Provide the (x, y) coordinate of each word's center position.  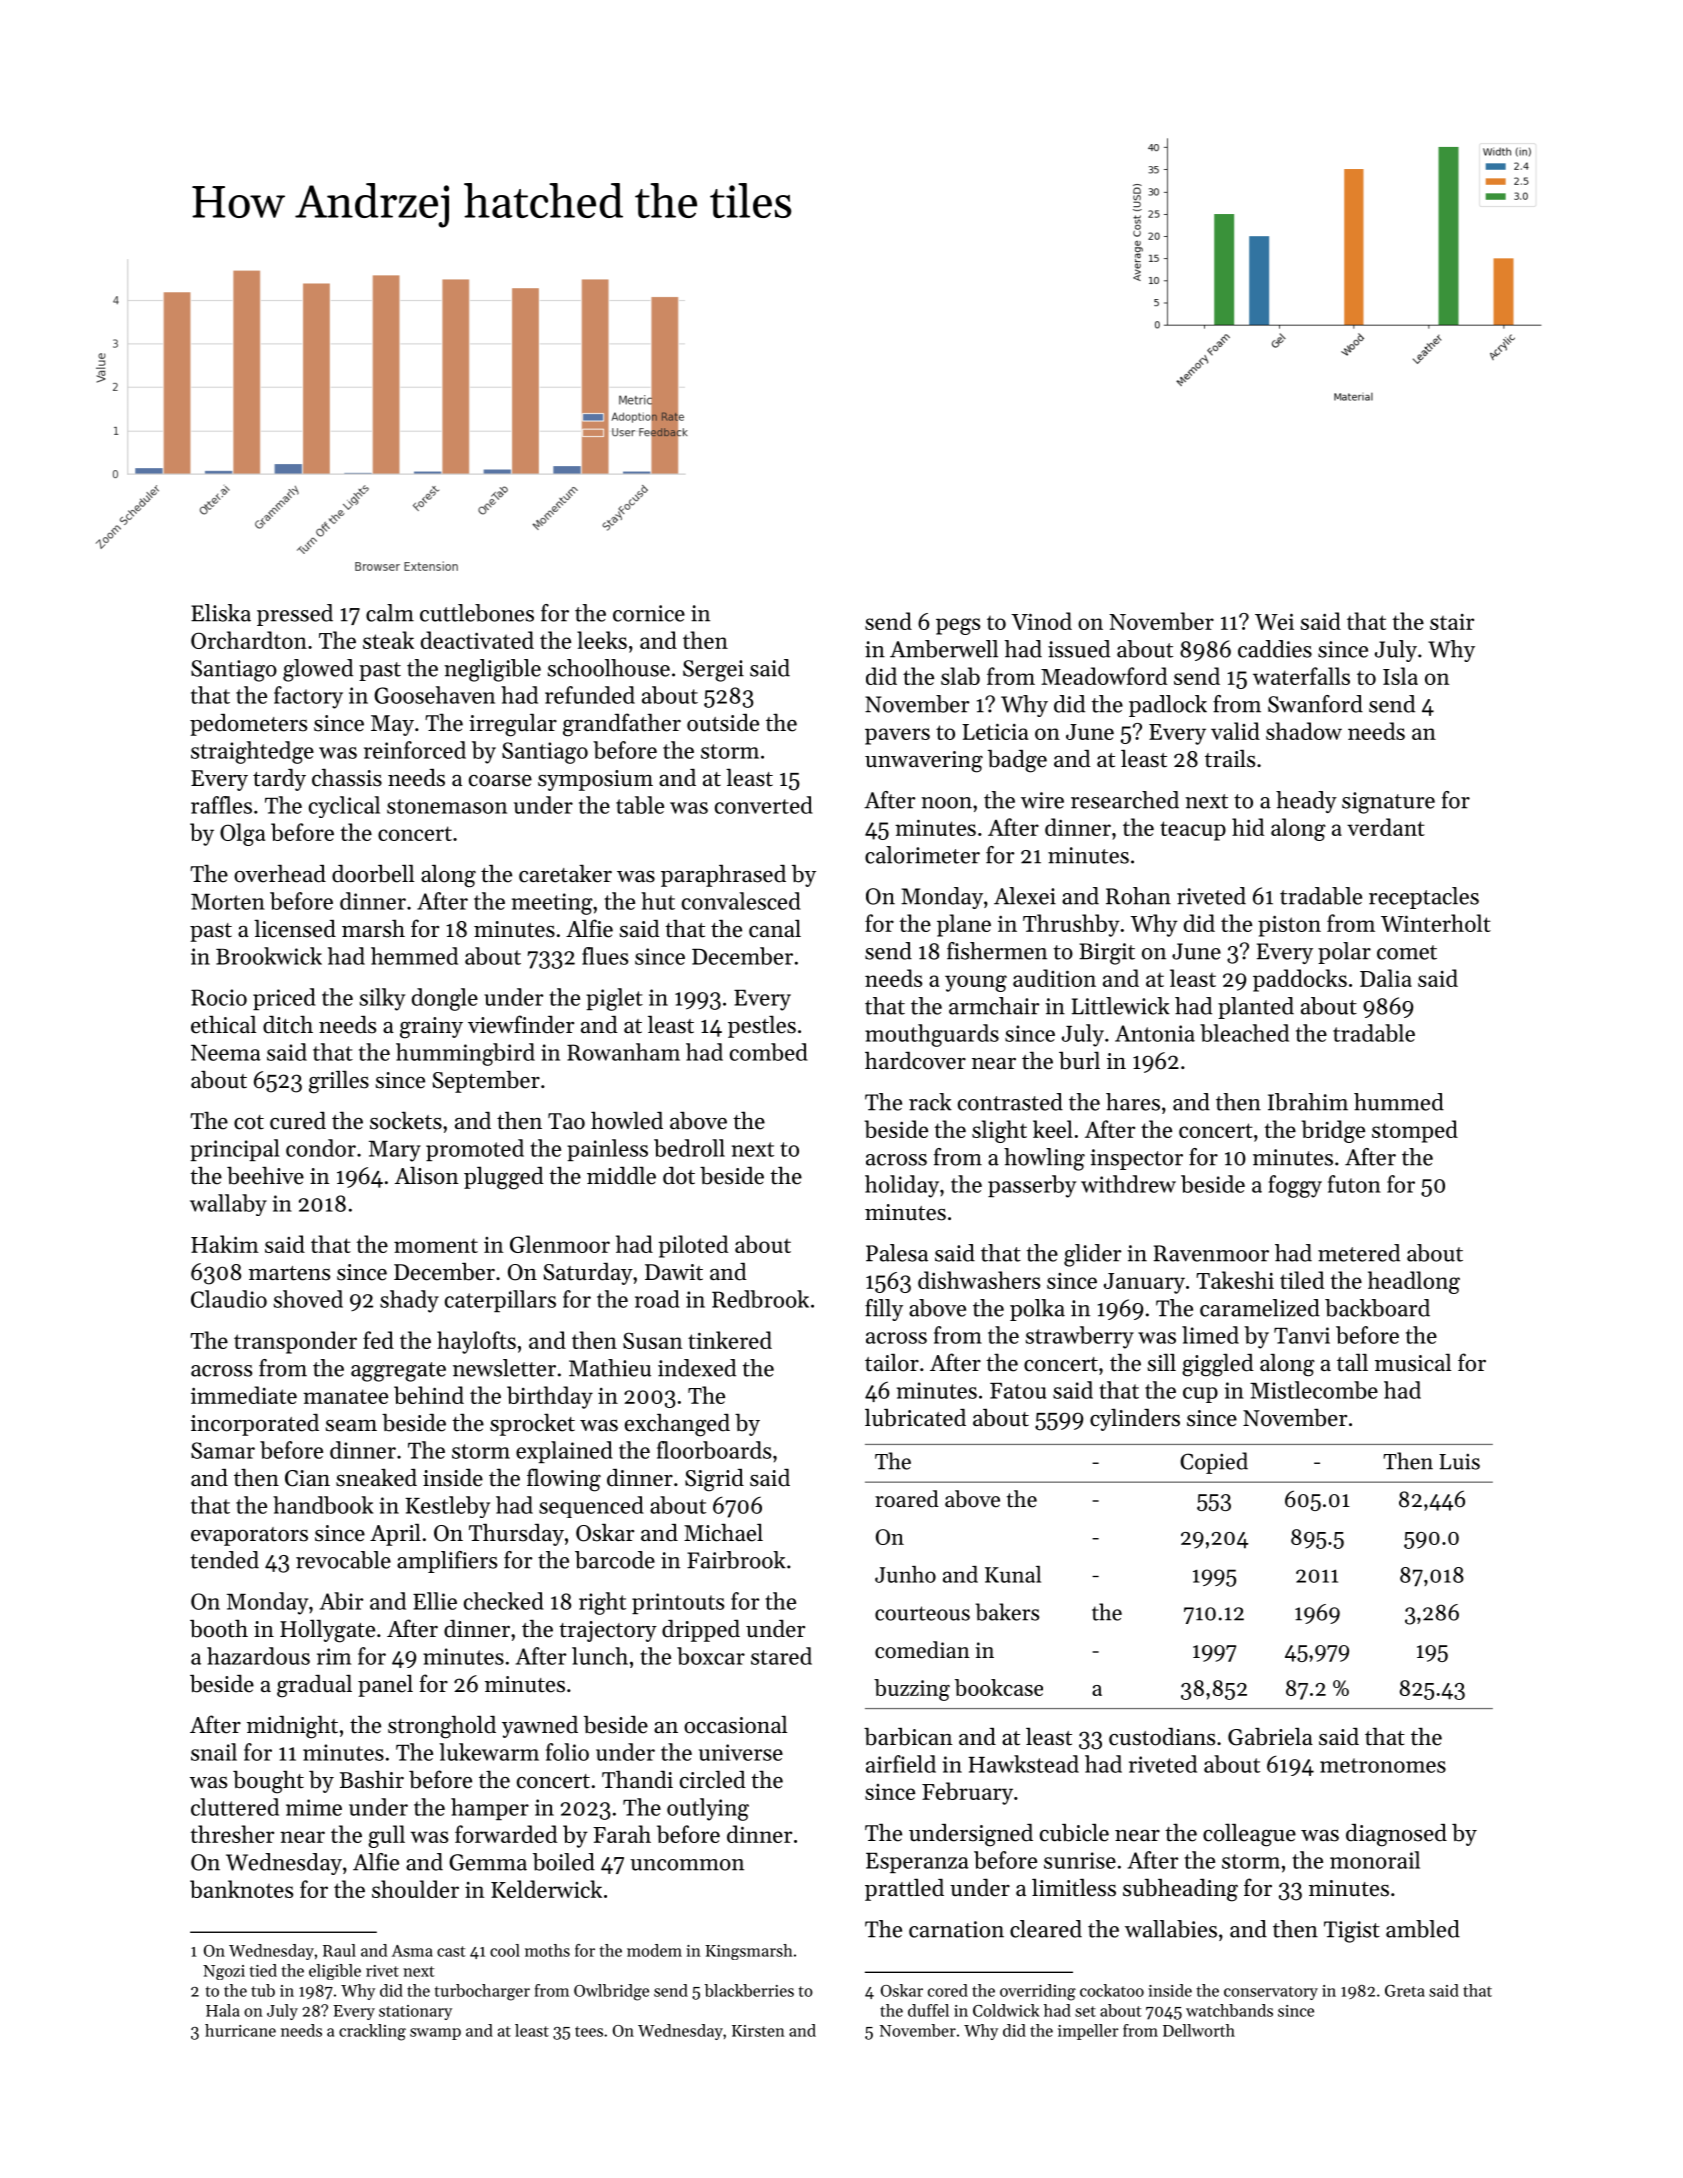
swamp (435, 2034)
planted (1256, 1008)
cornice (649, 613)
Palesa (897, 1253)
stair (1452, 622)
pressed (295, 615)
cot (249, 1122)
